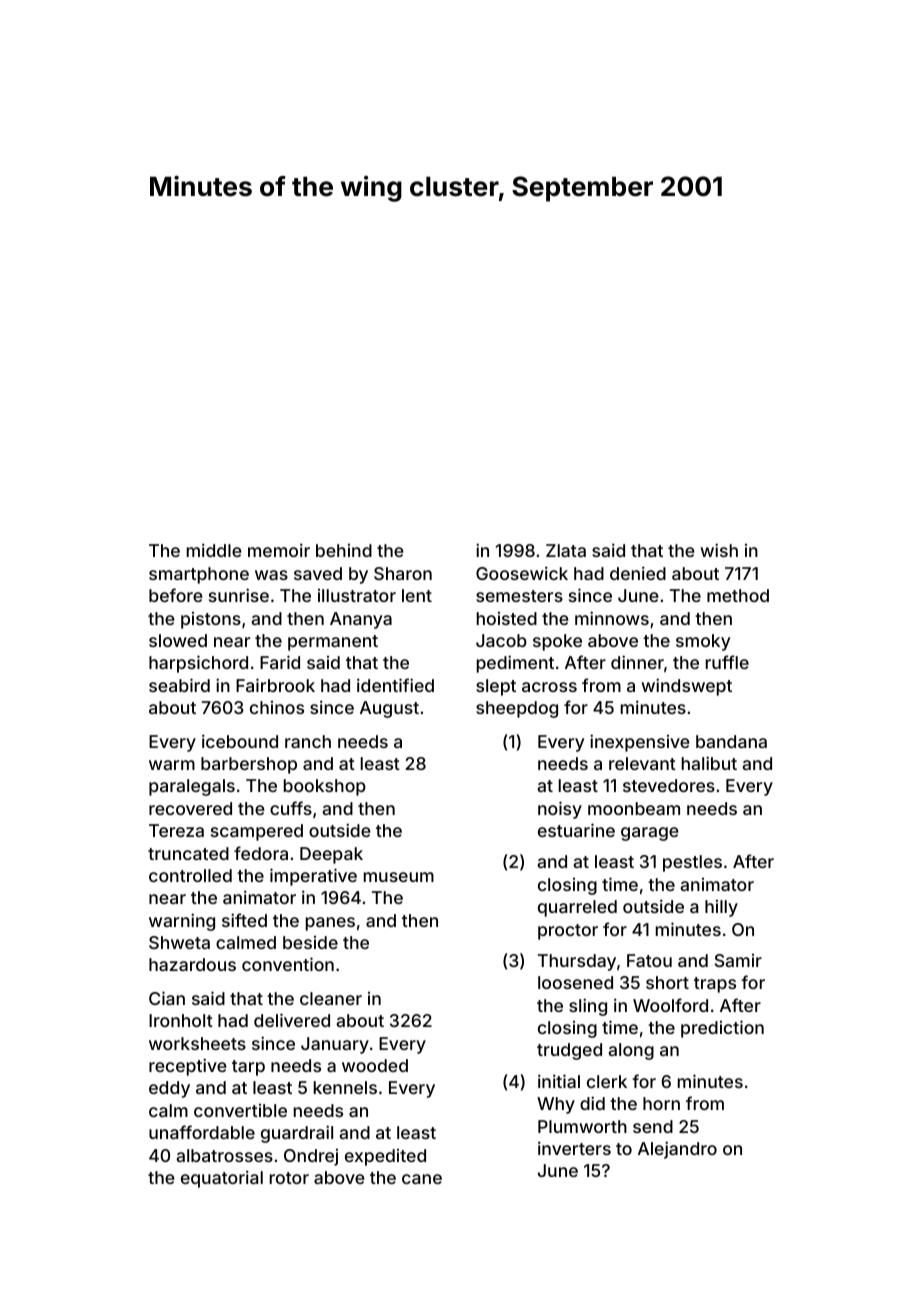 The height and width of the image is (1311, 924). What do you see at coordinates (709, 763) in the image?
I see `halibut` at bounding box center [709, 763].
